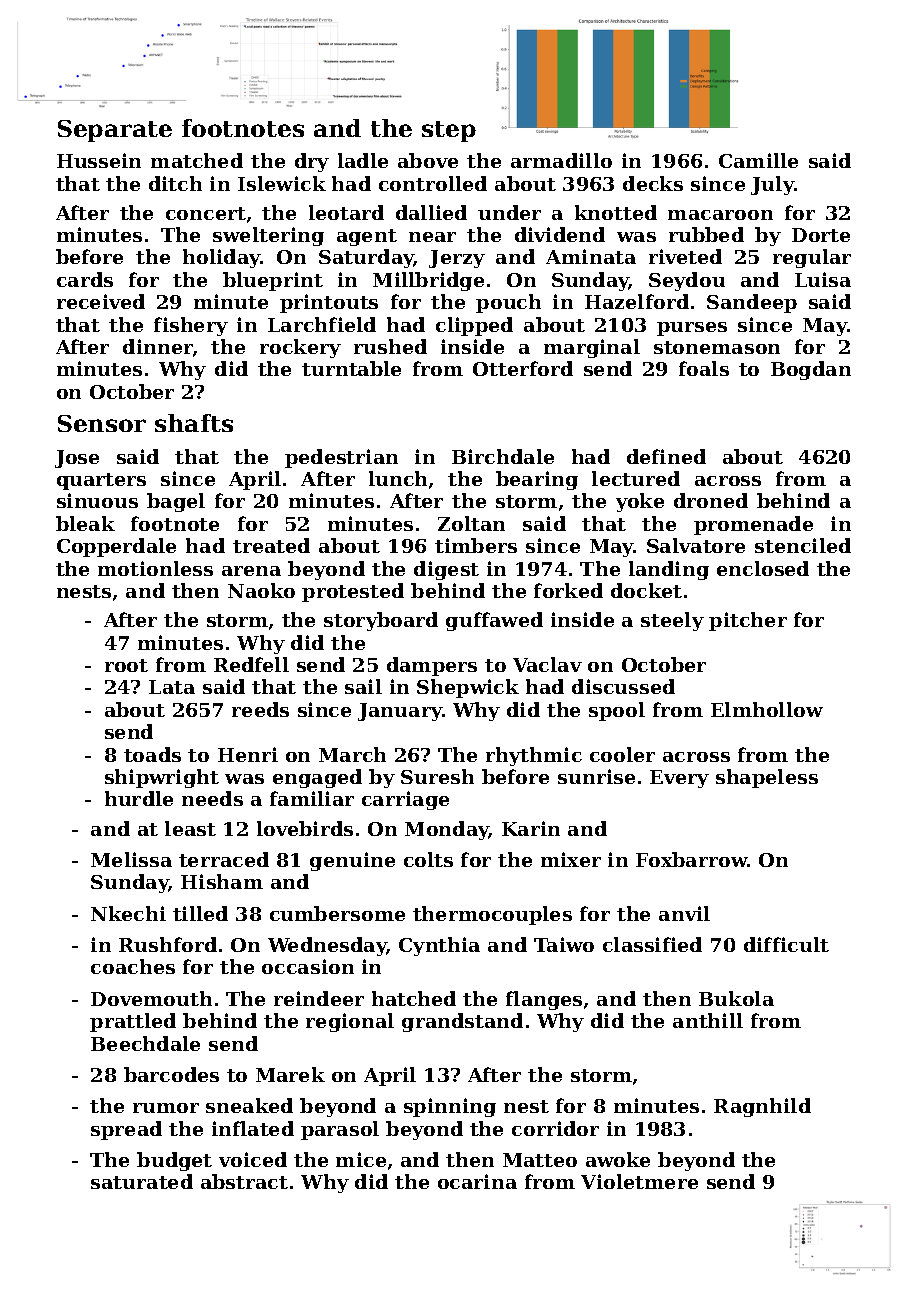 The image size is (908, 1316). Describe the element at coordinates (312, 162) in the screenshot. I see `dry` at that location.
